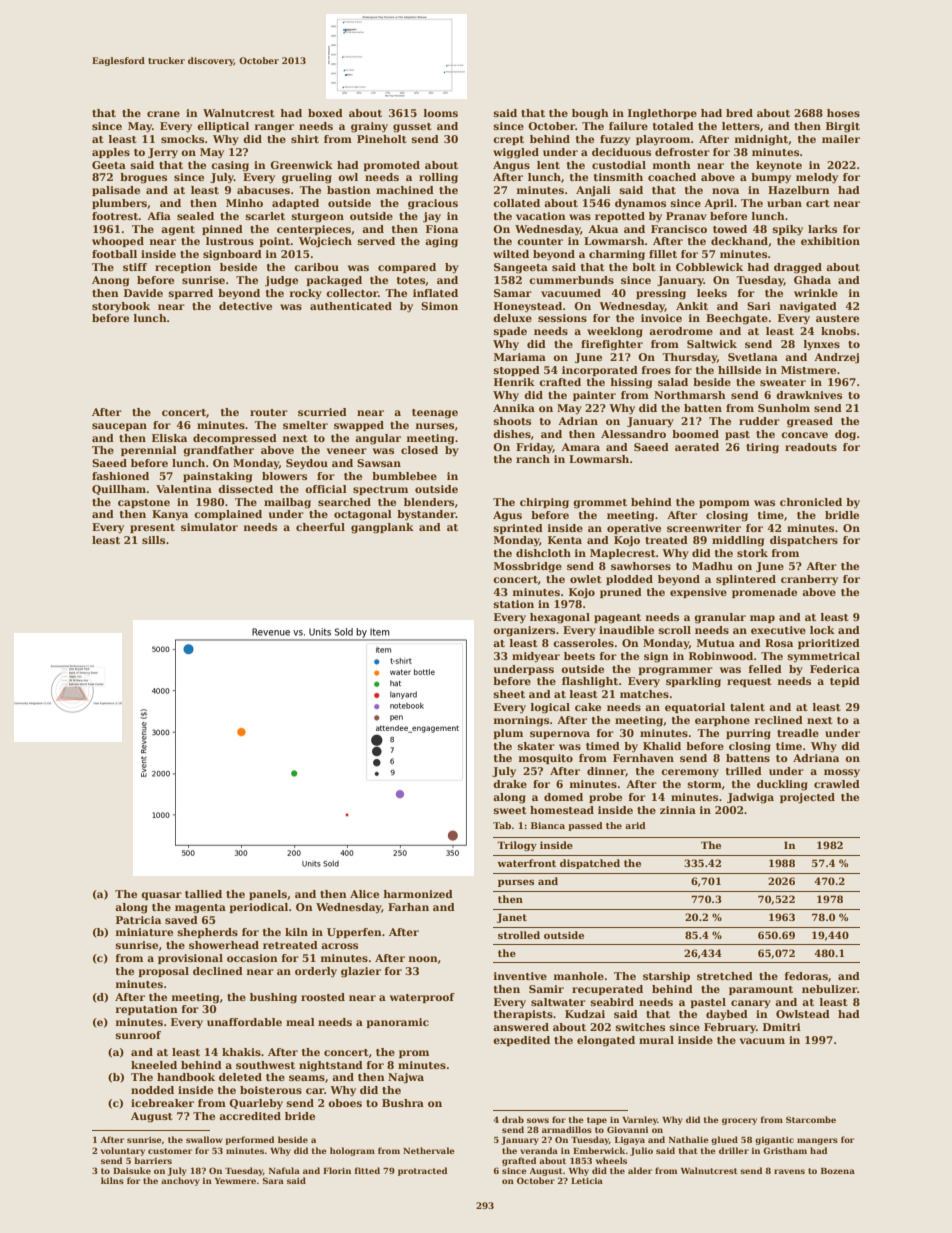 Image resolution: width=952 pixels, height=1233 pixels. I want to click on looms, so click(441, 113).
